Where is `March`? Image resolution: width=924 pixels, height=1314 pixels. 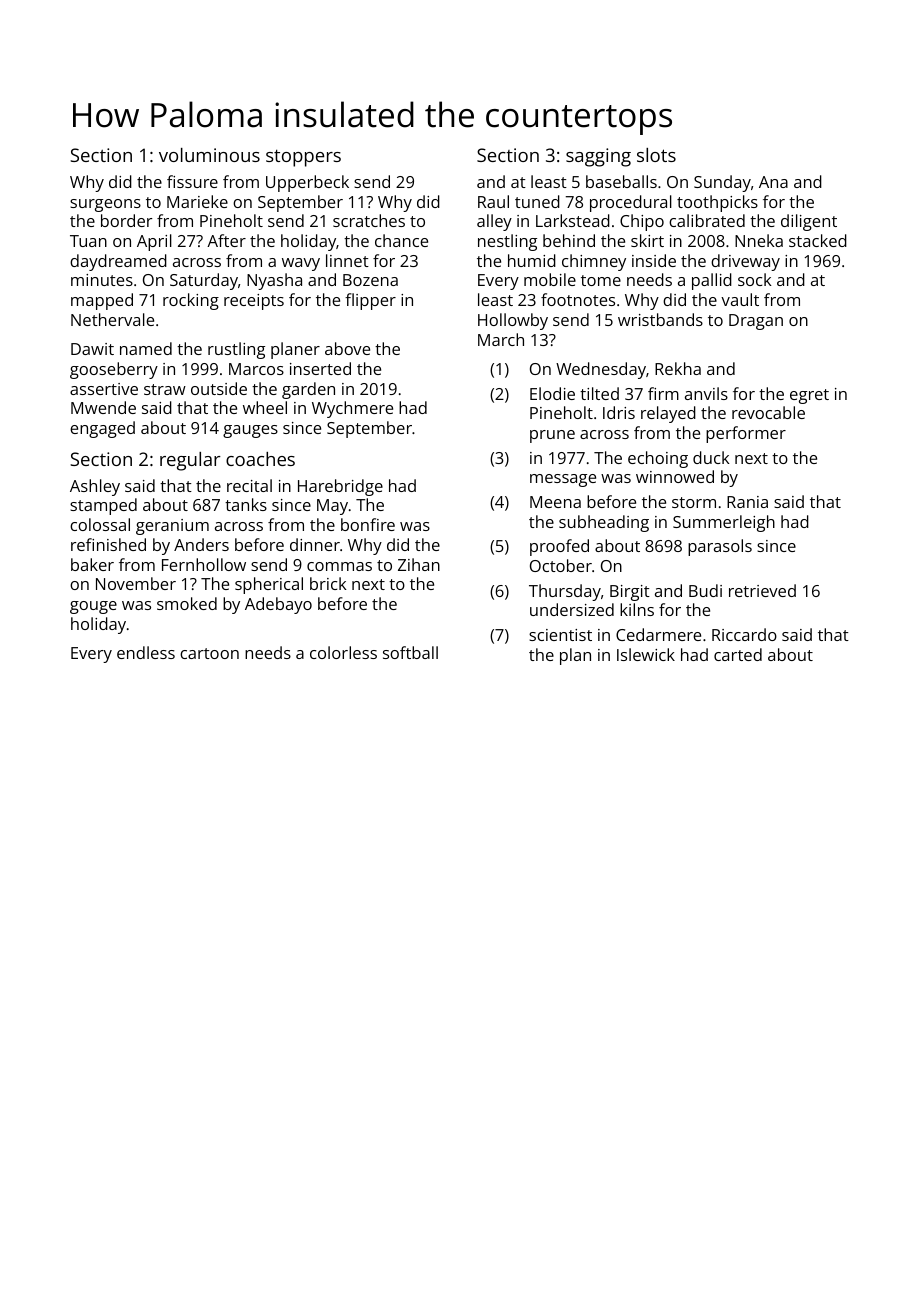 March is located at coordinates (501, 339).
